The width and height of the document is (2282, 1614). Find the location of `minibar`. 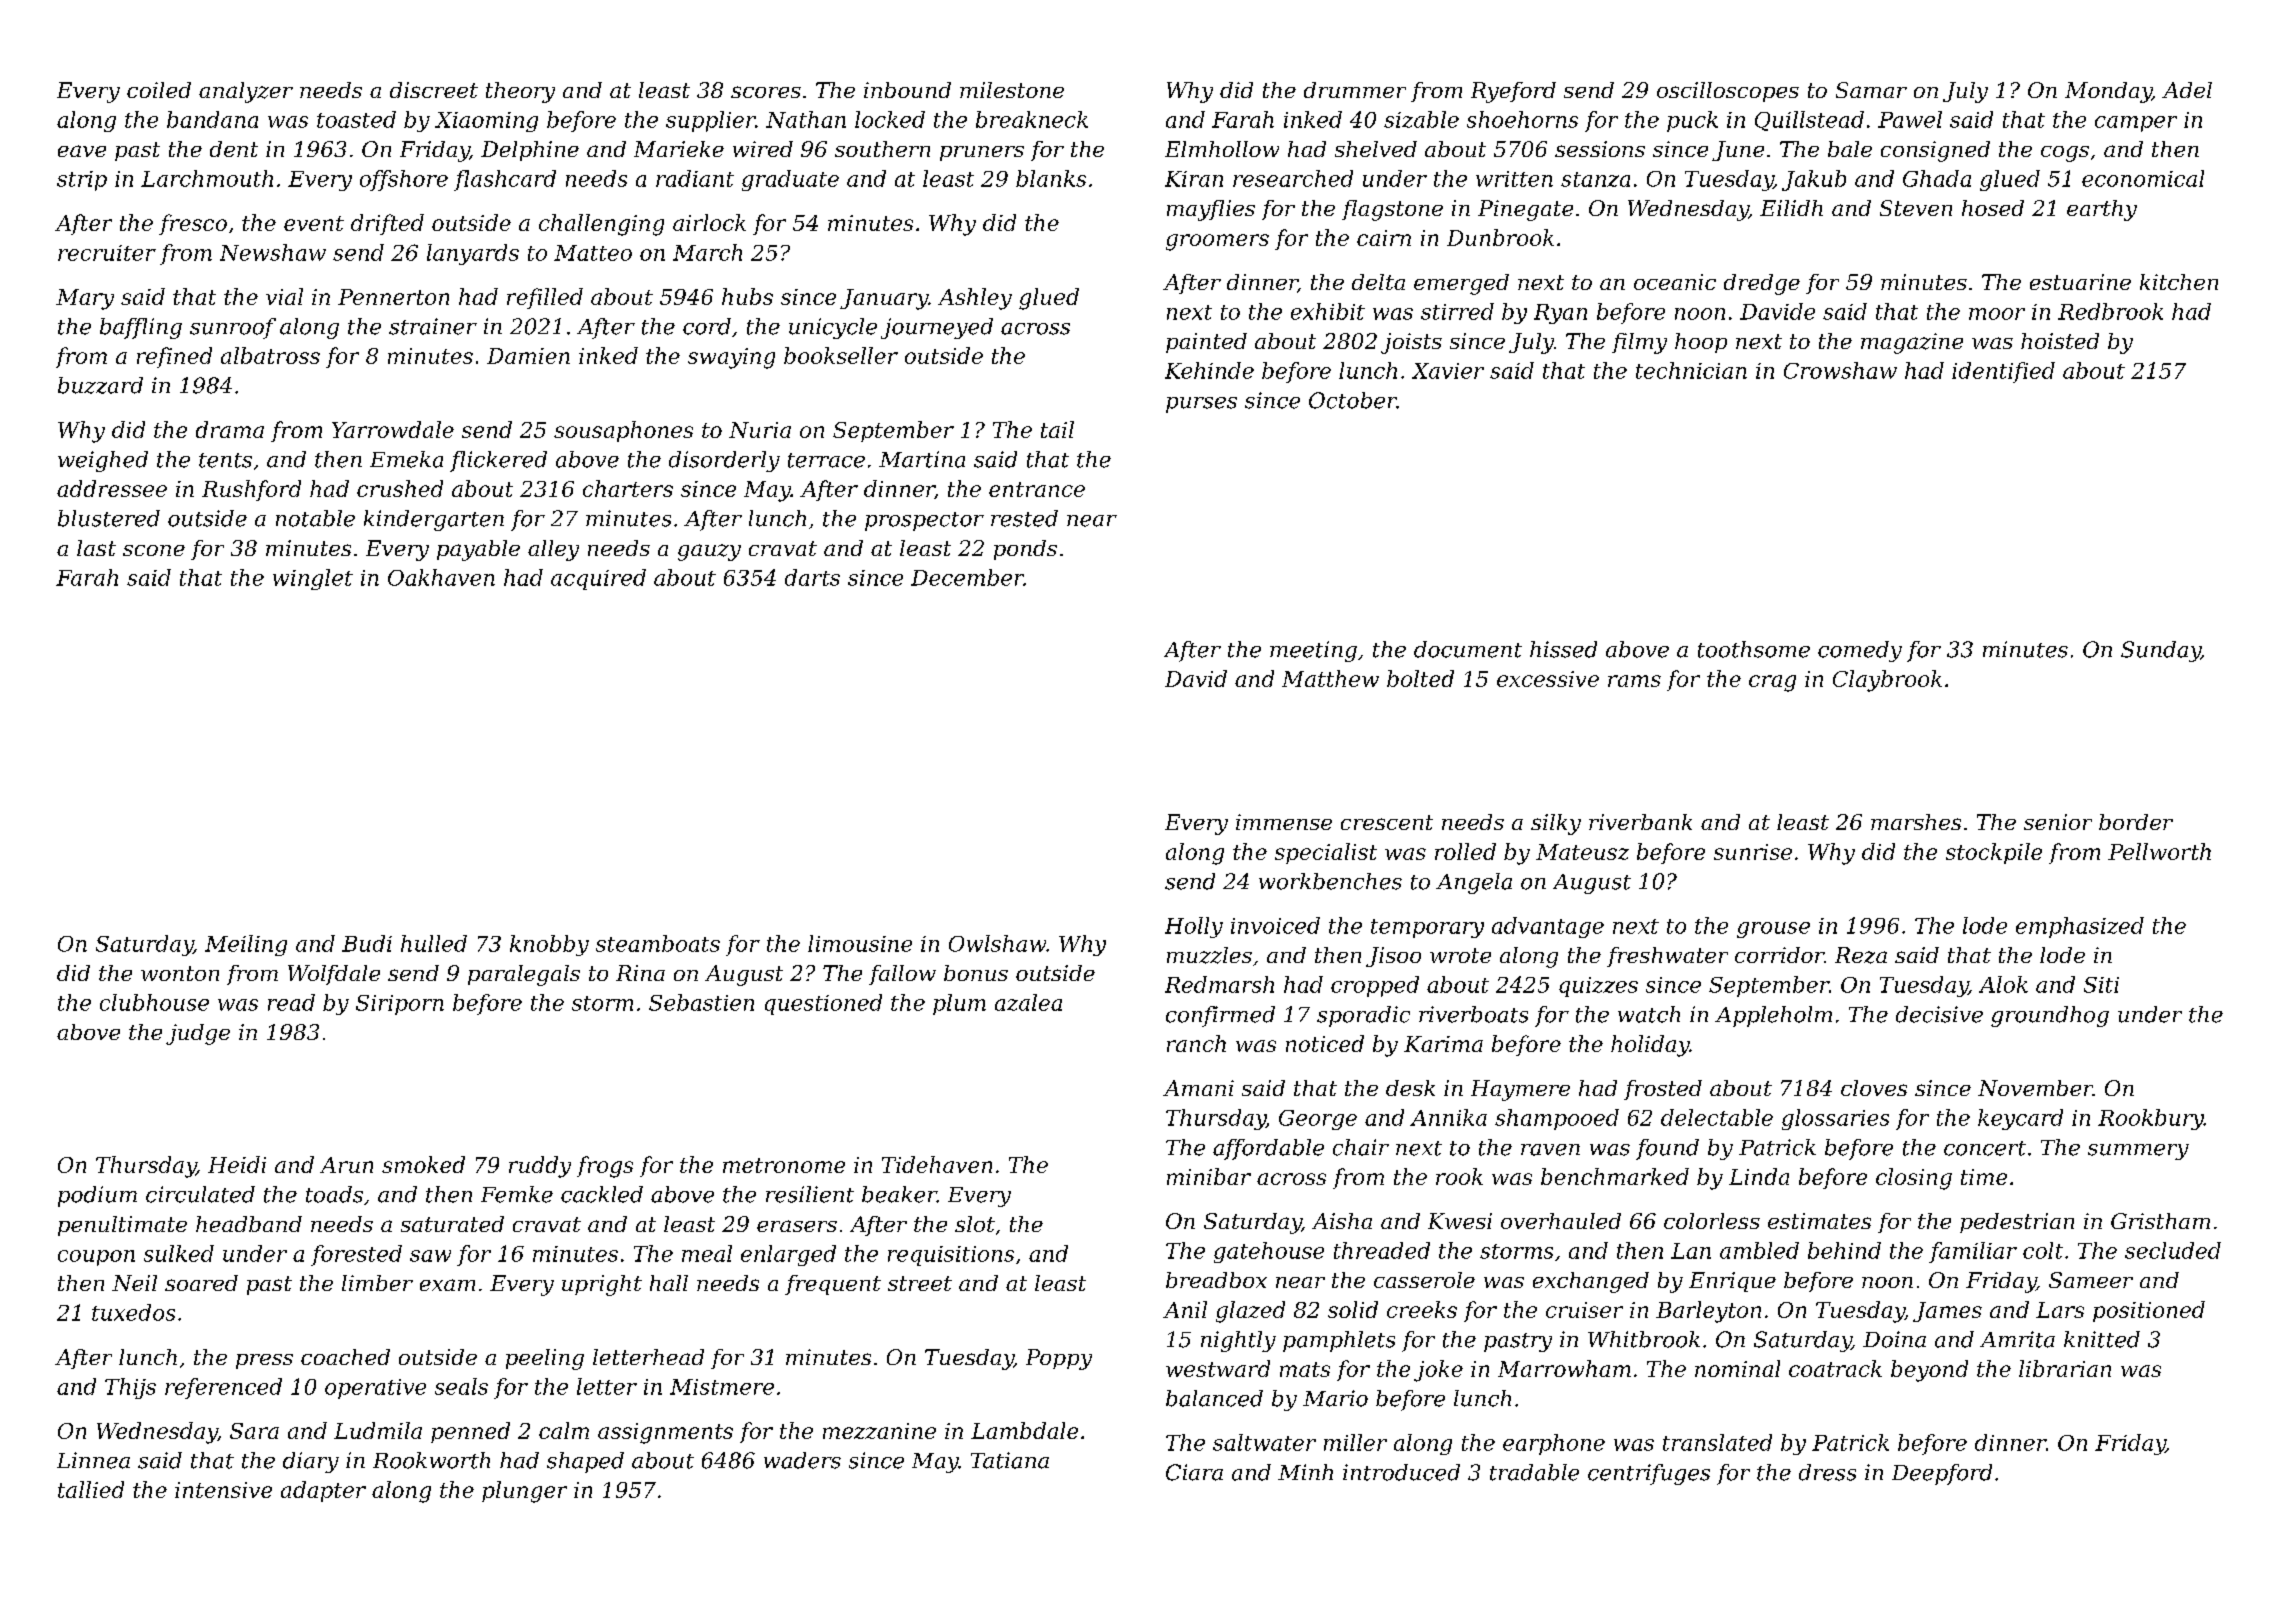

minibar is located at coordinates (1209, 1176).
